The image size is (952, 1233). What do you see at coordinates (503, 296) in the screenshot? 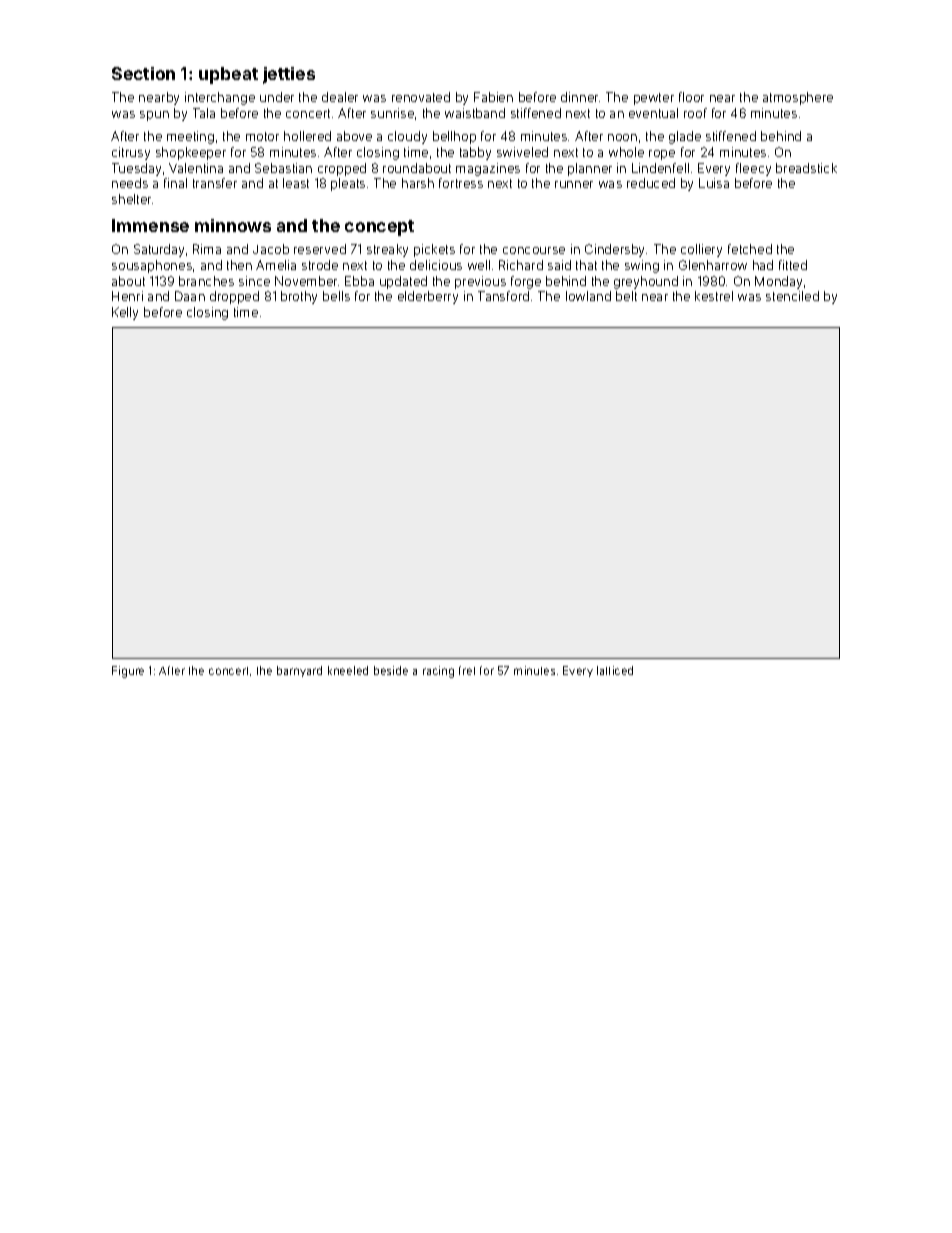
I see `Tansford` at bounding box center [503, 296].
